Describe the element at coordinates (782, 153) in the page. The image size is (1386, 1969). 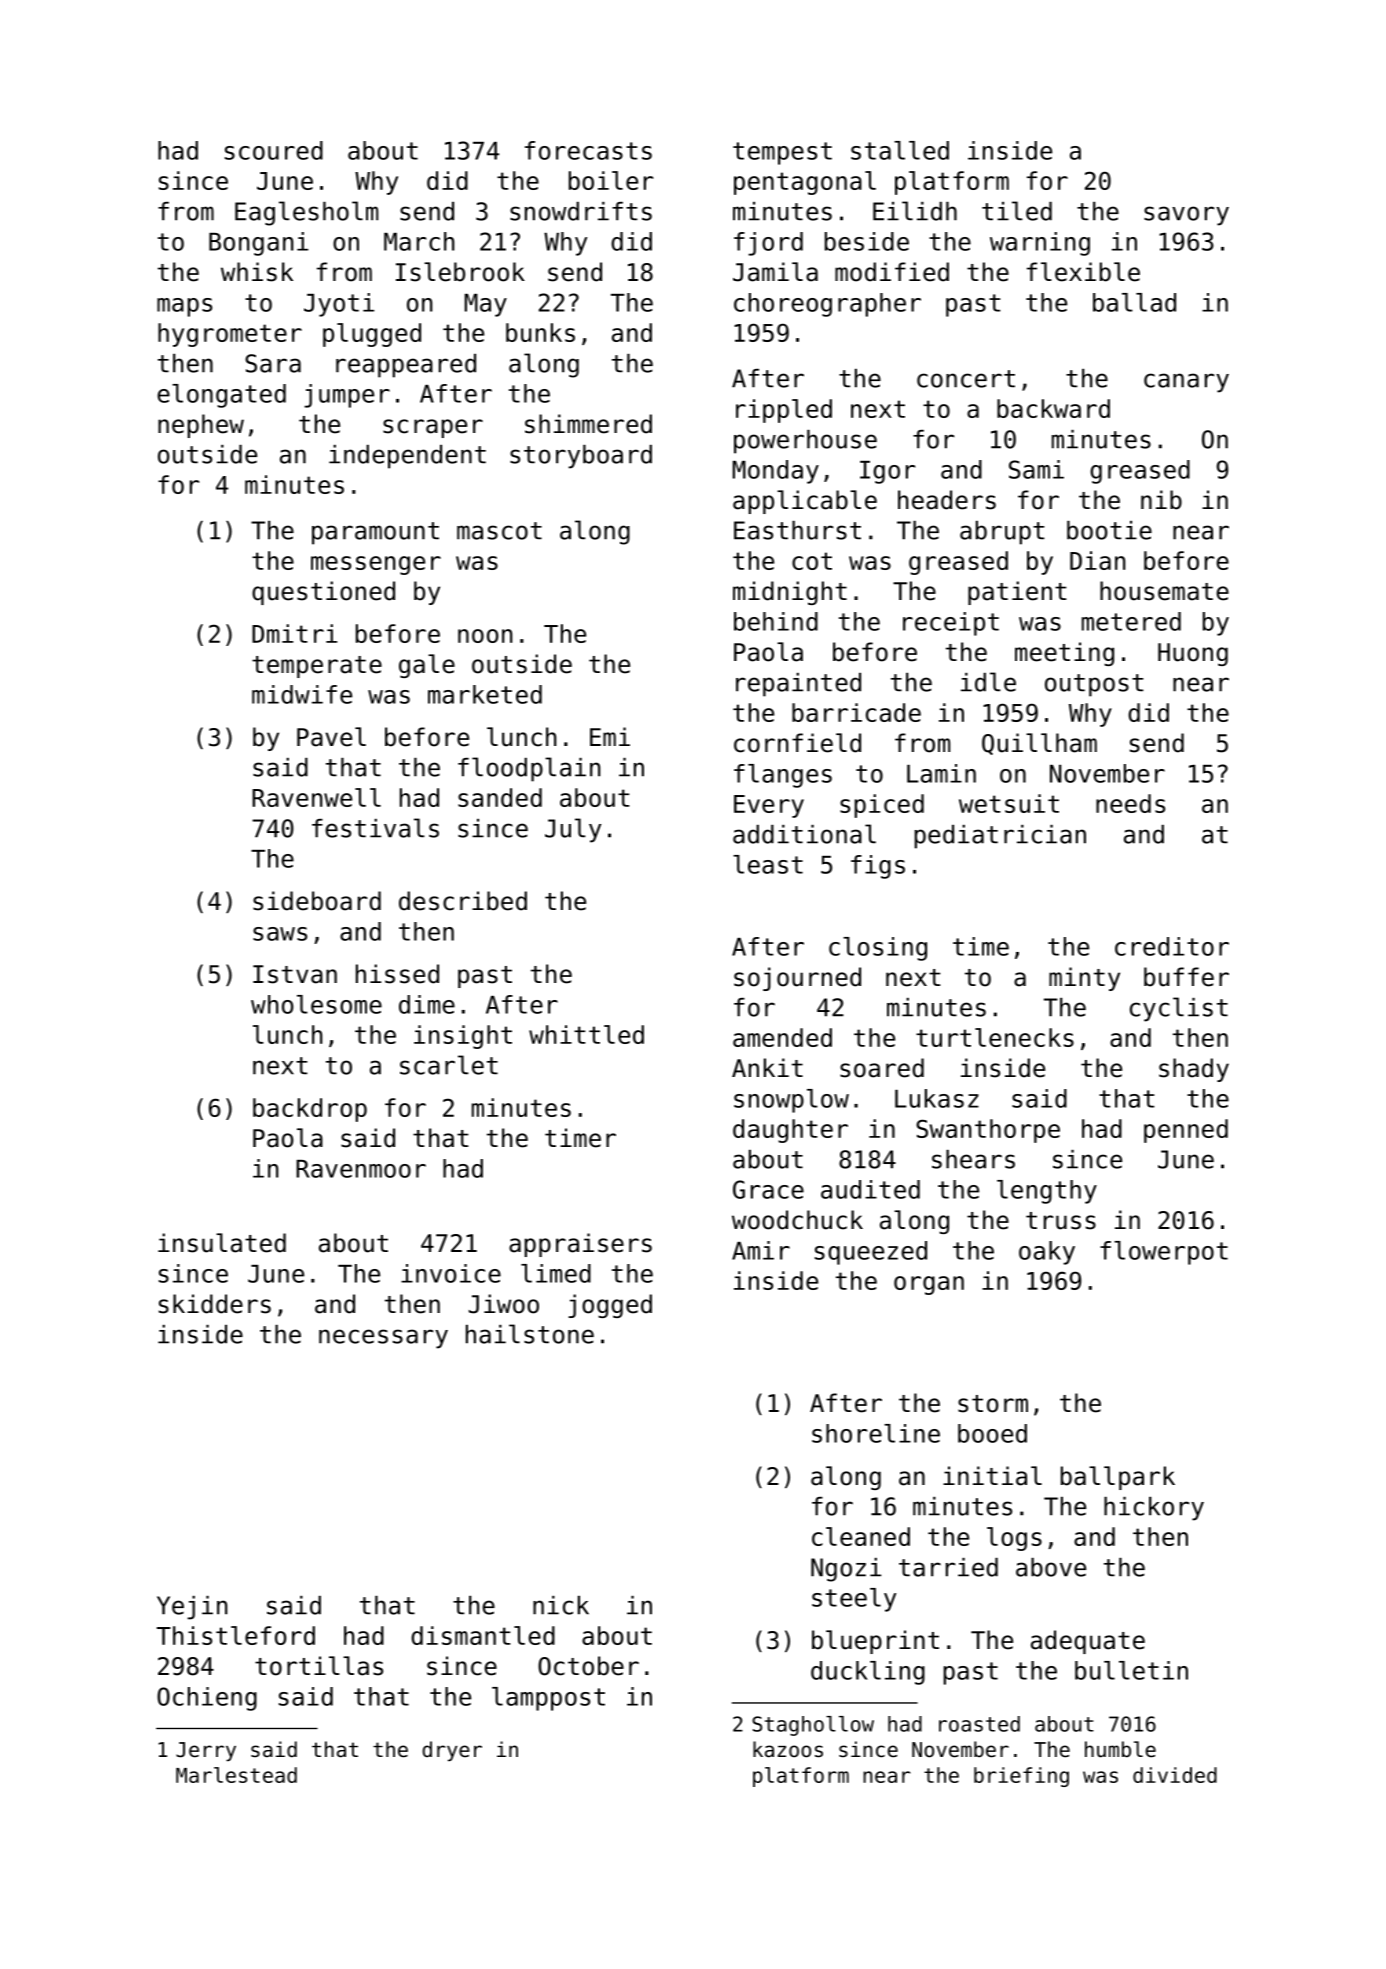
I see `tempest` at that location.
